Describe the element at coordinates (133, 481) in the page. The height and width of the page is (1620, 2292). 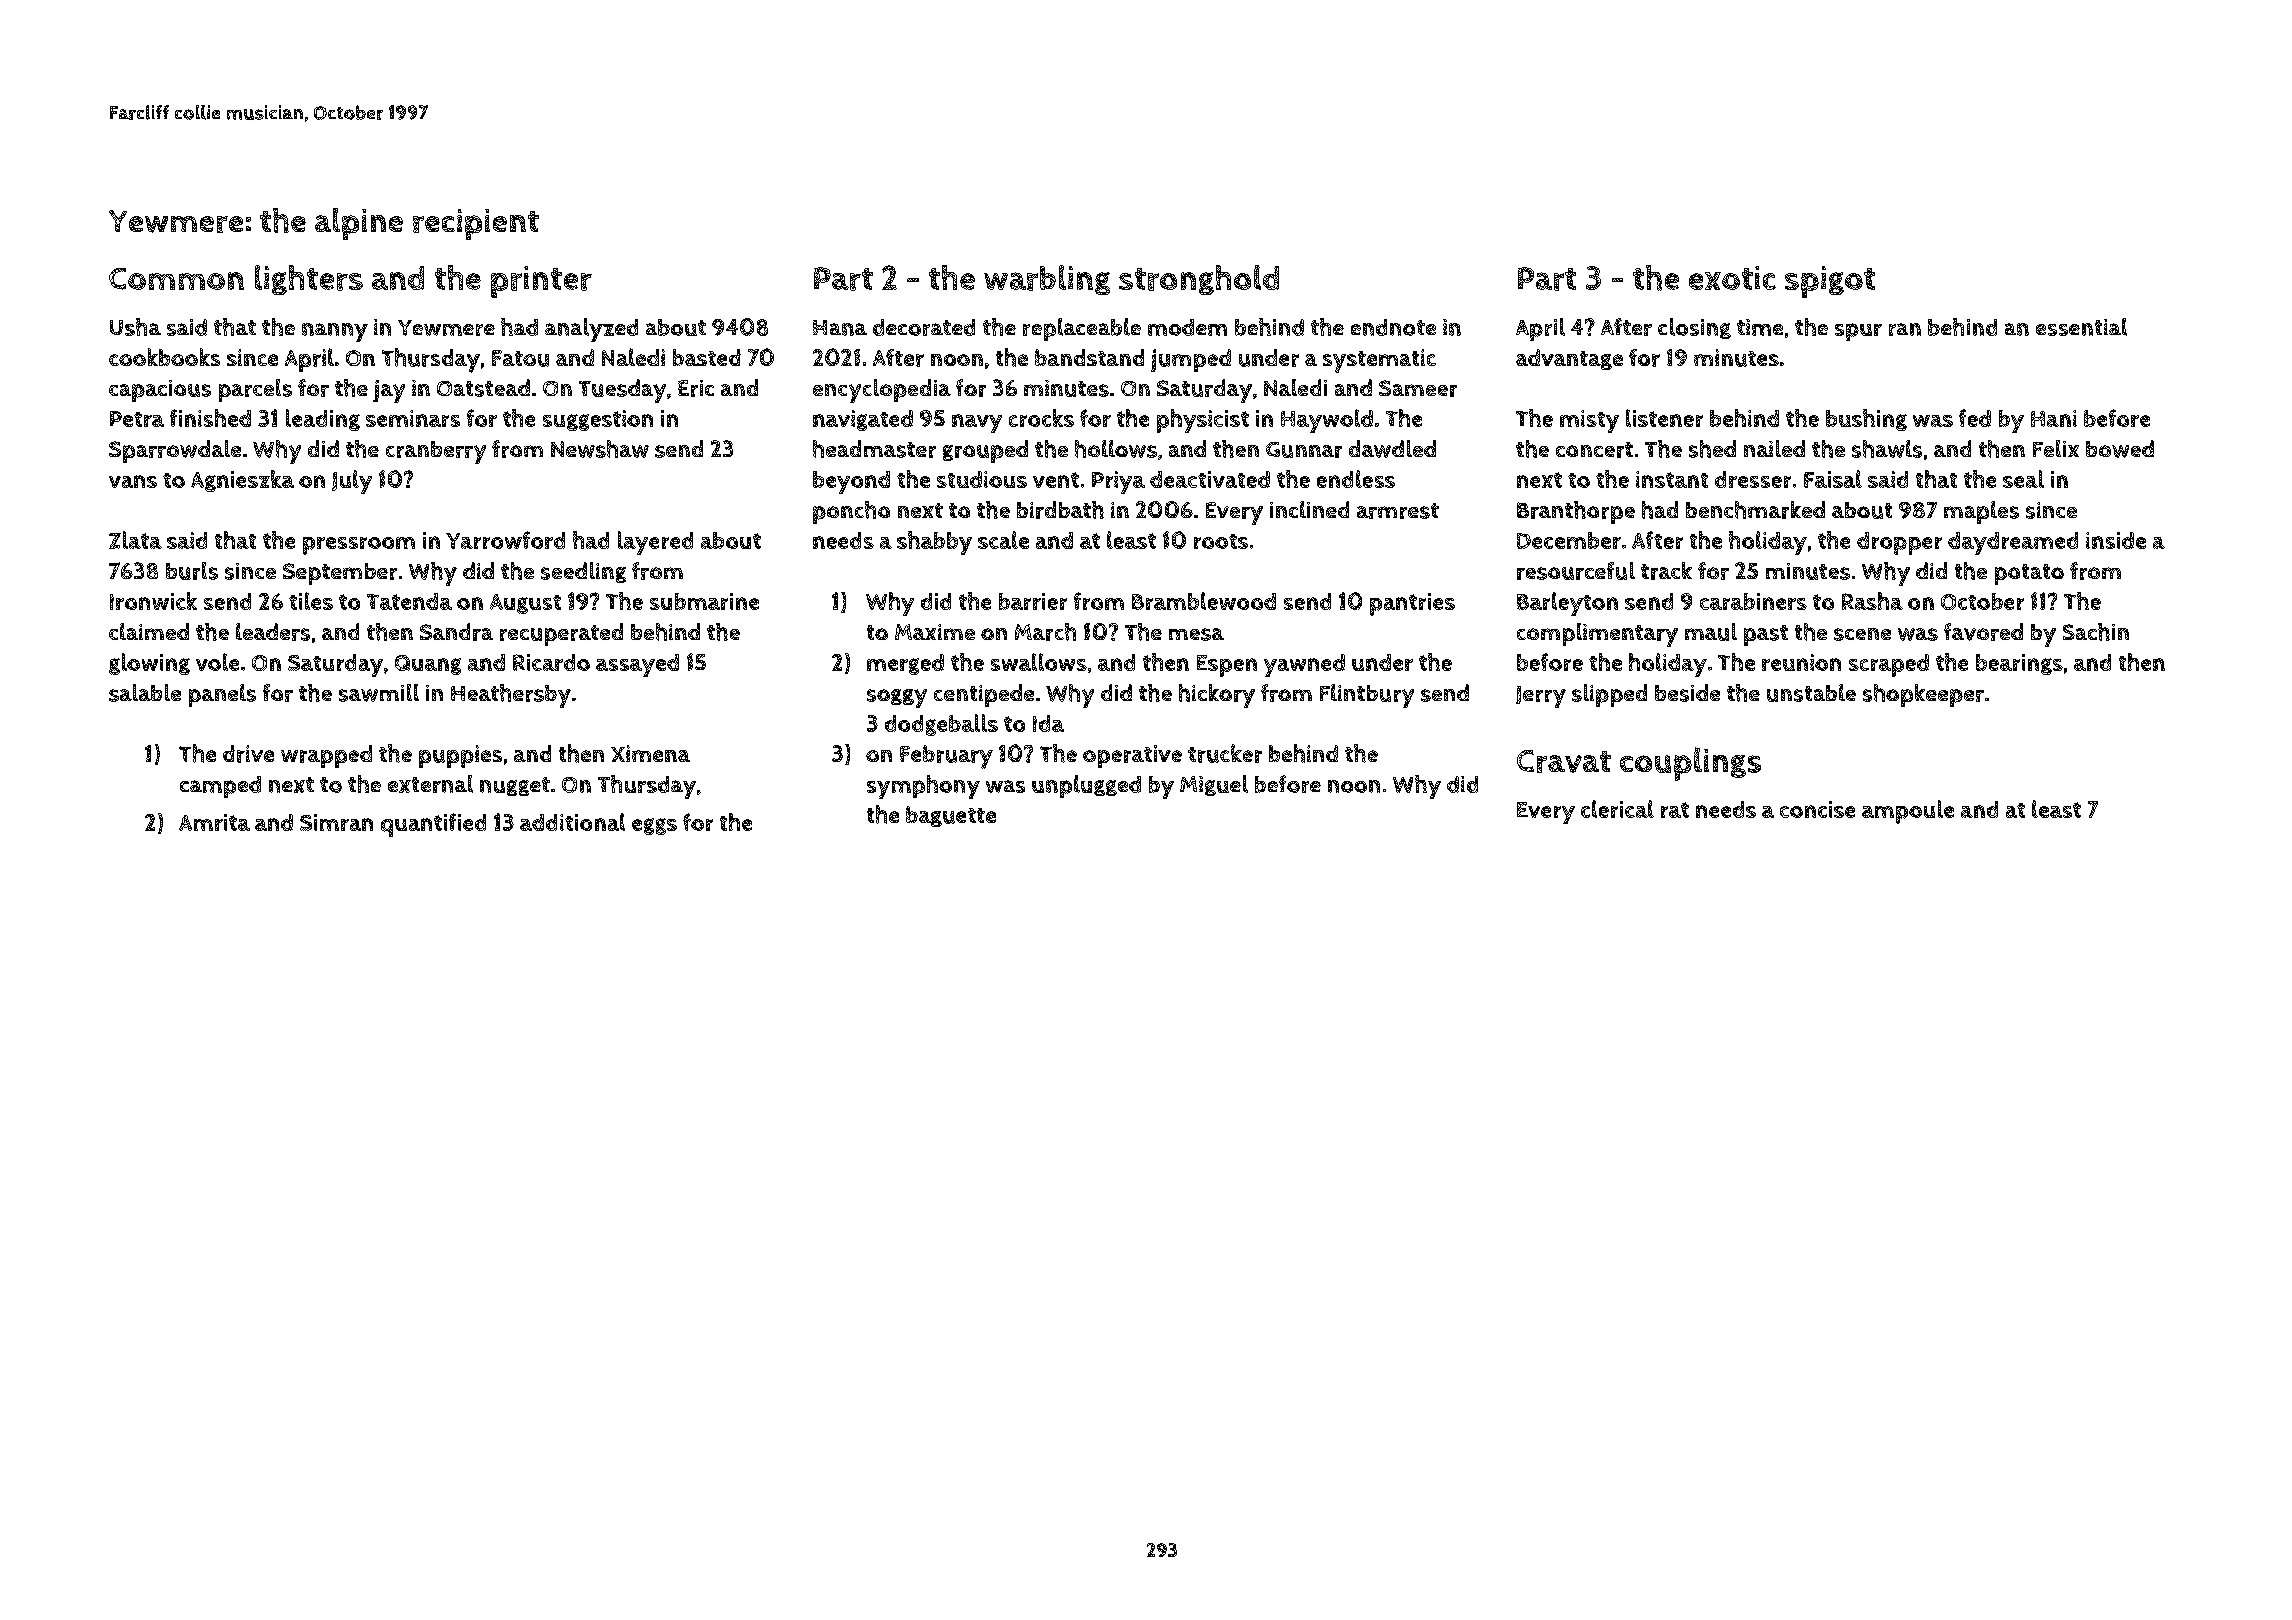
I see `vans` at that location.
